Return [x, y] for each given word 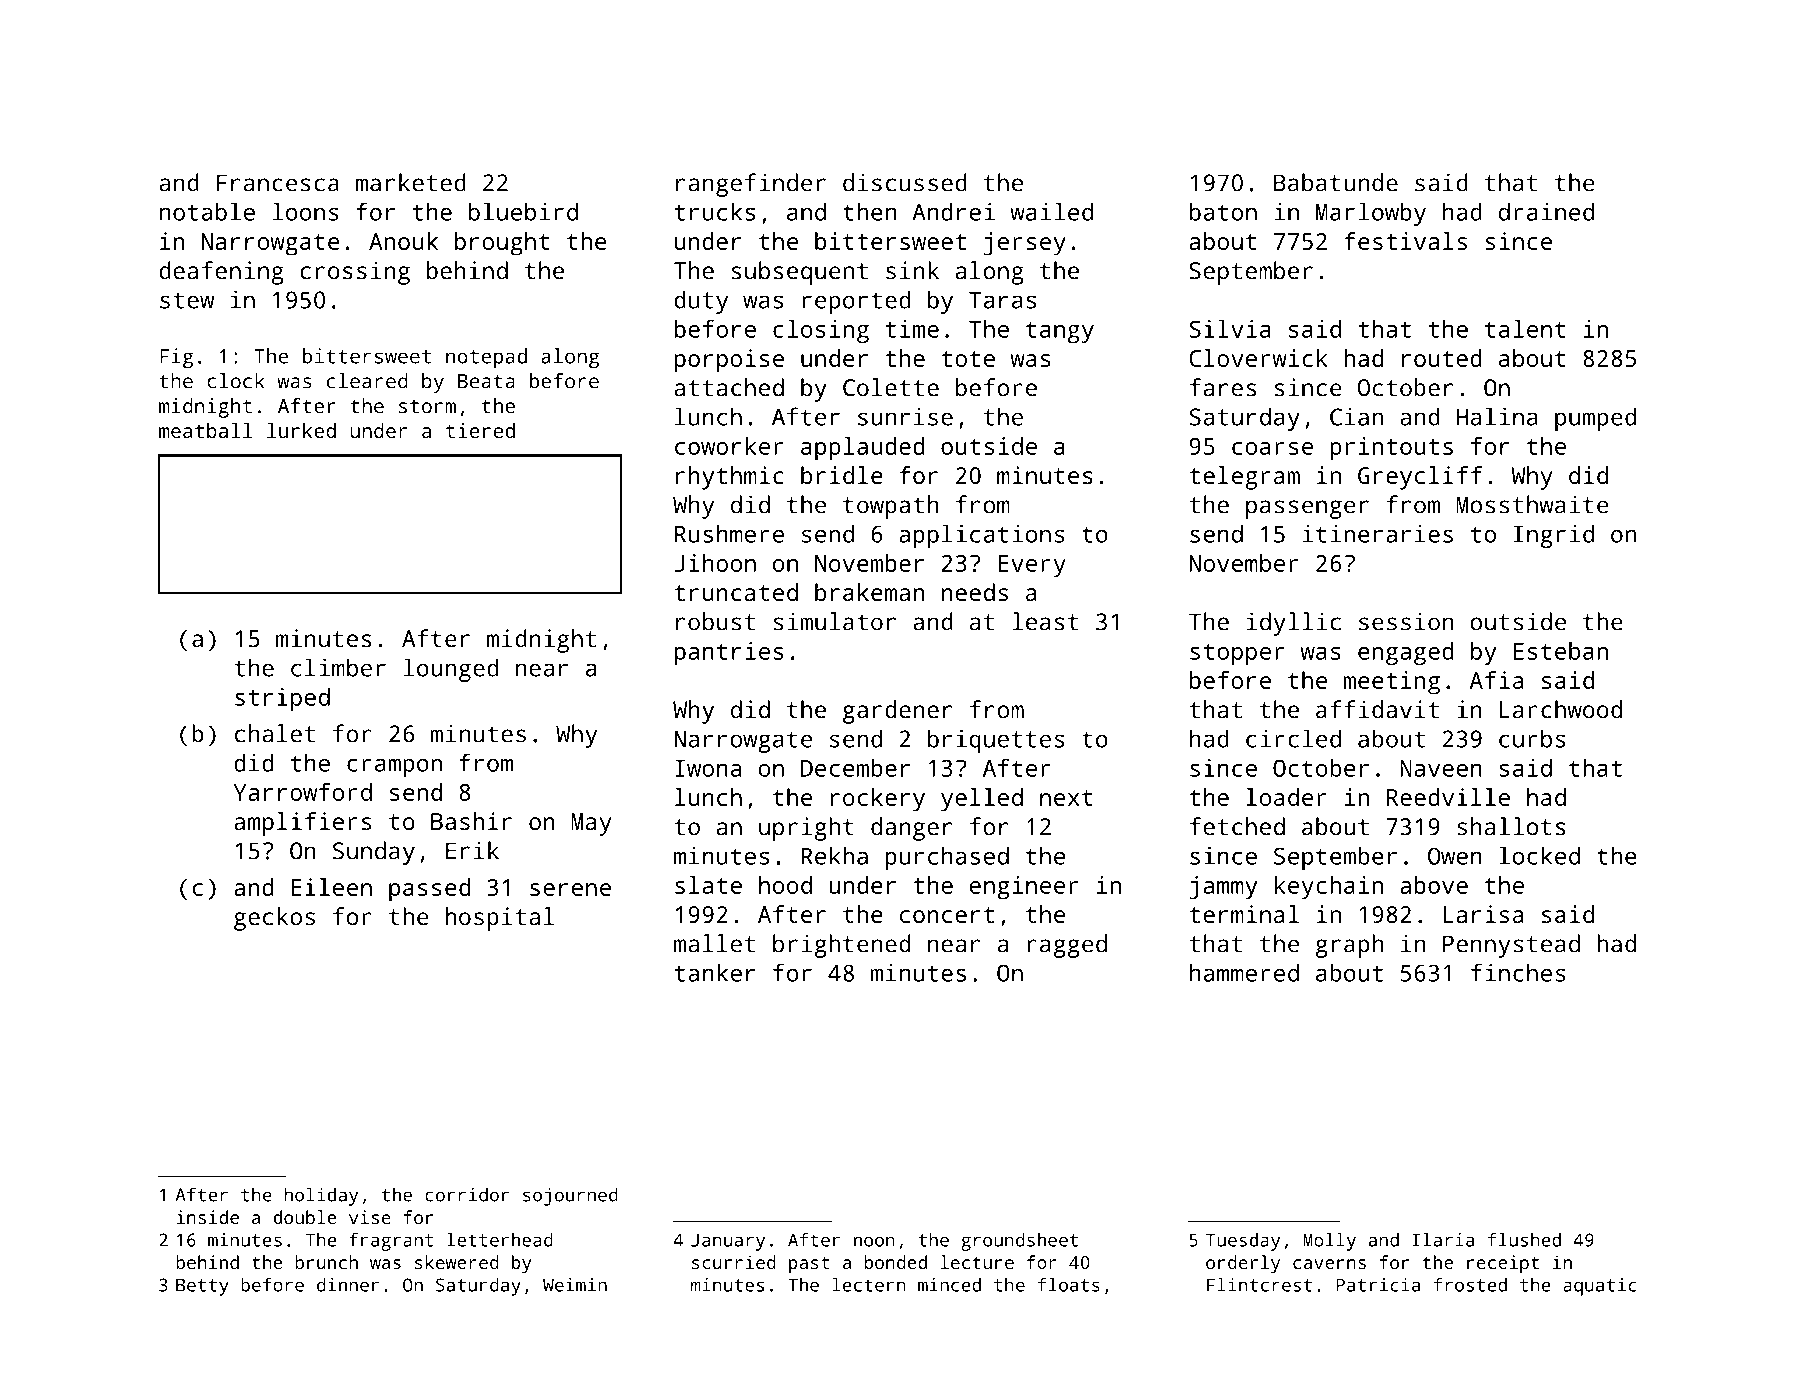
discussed [905, 182]
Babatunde [1336, 182]
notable [207, 211]
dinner [348, 1285]
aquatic [1600, 1287]
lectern [869, 1285]
